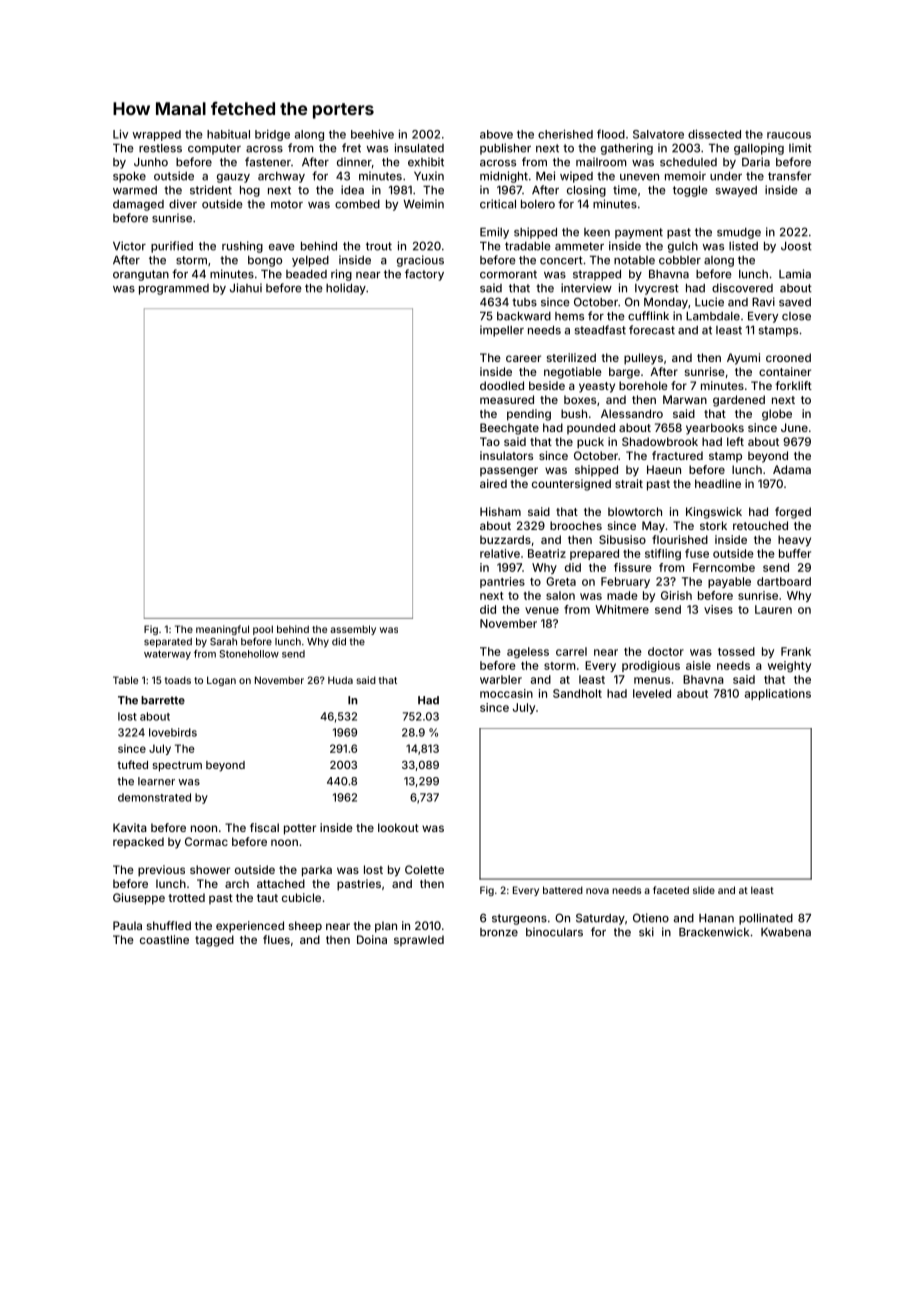 The image size is (924, 1308). What do you see at coordinates (565, 134) in the screenshot?
I see `cherished` at bounding box center [565, 134].
